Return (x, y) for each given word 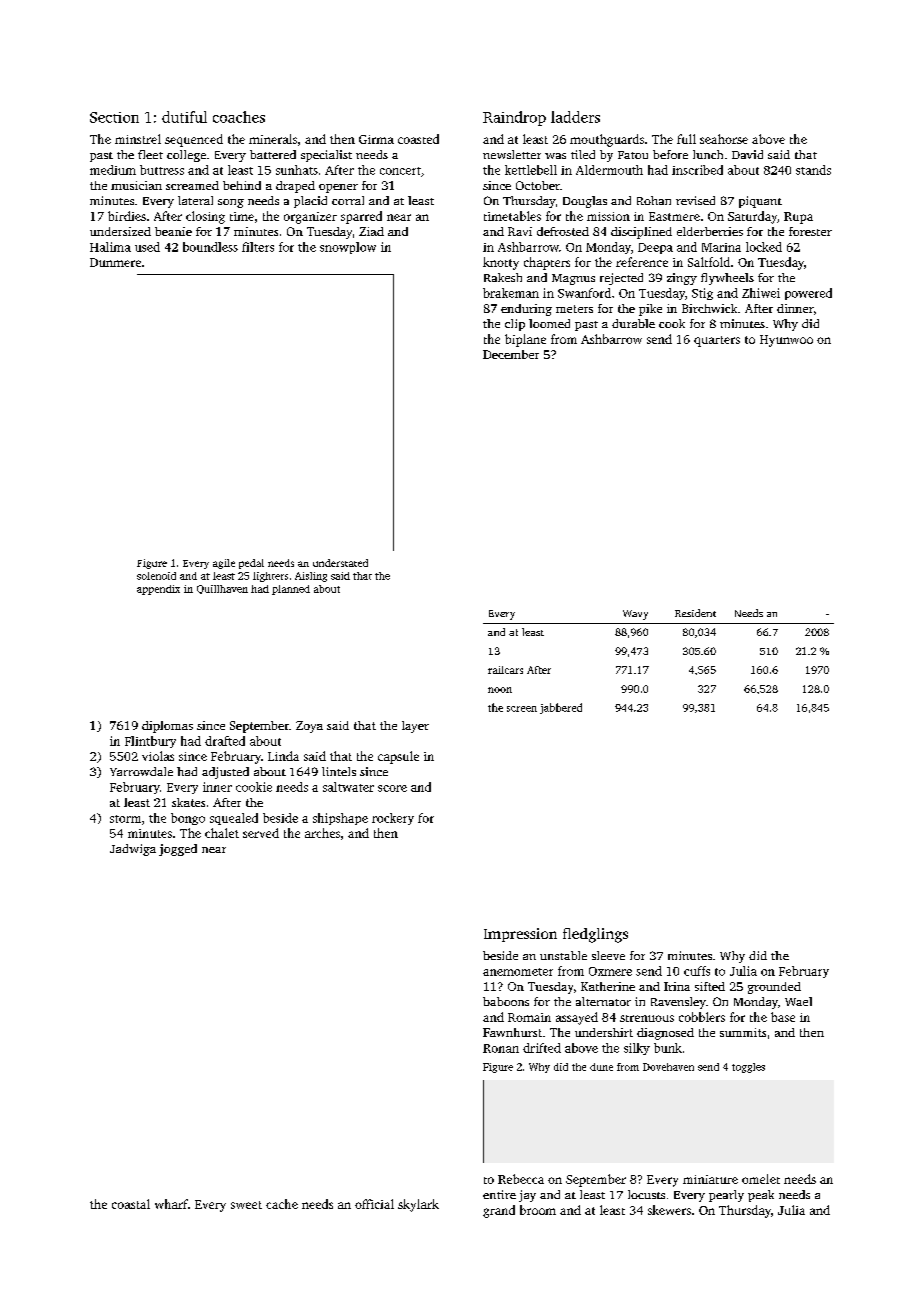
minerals (273, 139)
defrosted (563, 231)
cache (282, 1204)
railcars (505, 670)
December (511, 354)
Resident (695, 613)
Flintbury (150, 742)
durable (633, 323)
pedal (251, 564)
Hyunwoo (786, 341)
